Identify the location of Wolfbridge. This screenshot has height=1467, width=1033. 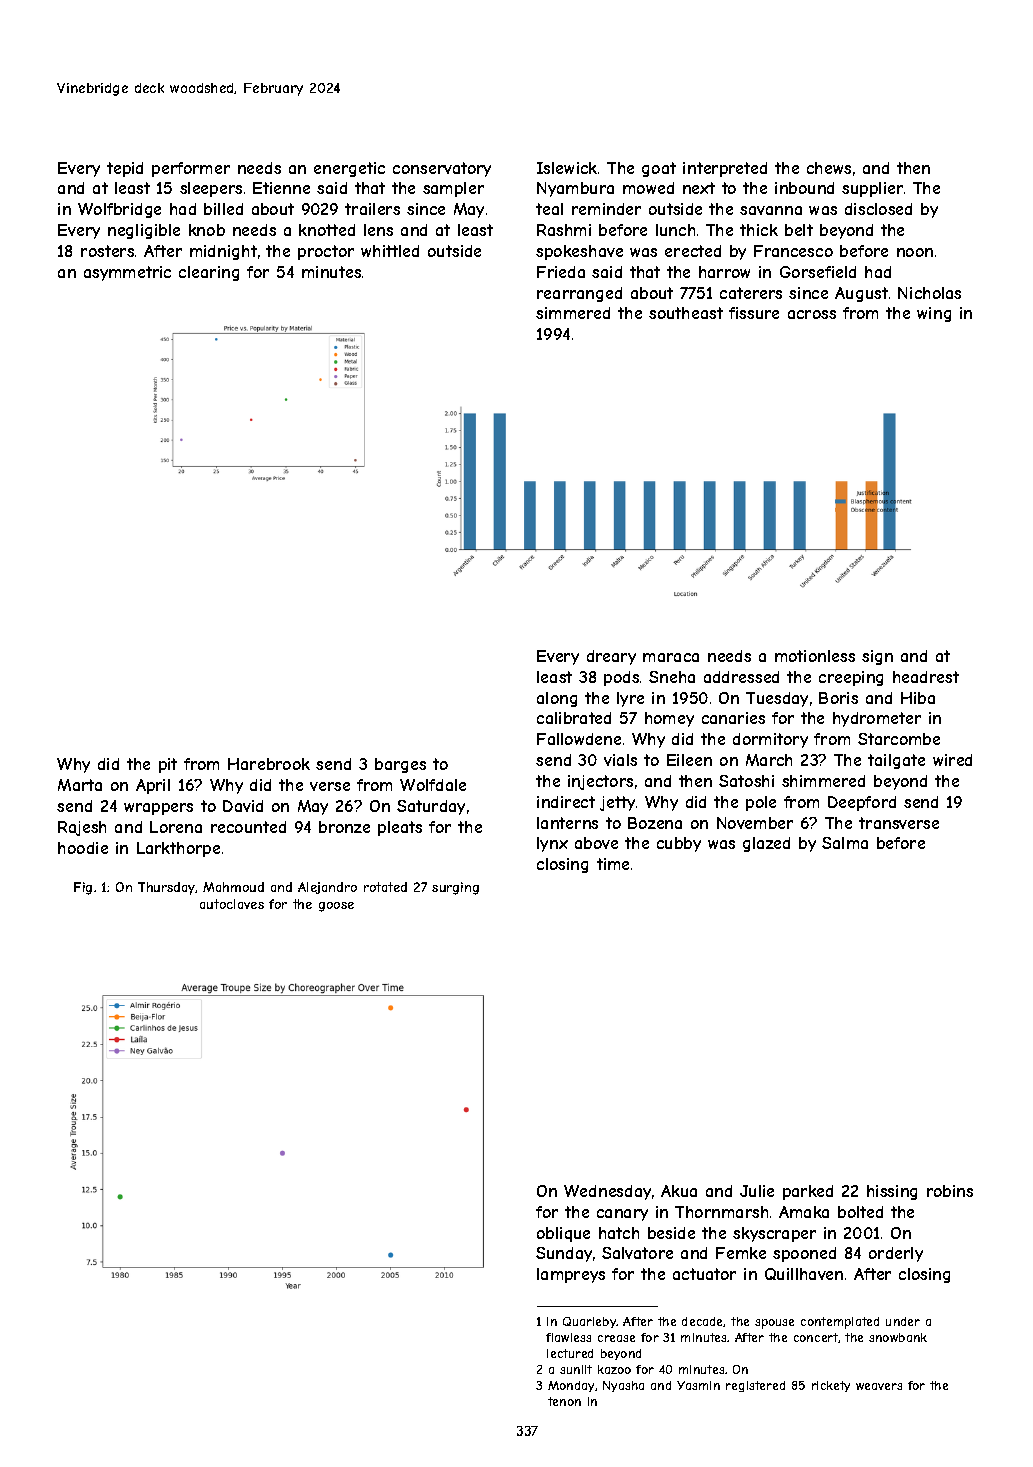
(119, 210).
